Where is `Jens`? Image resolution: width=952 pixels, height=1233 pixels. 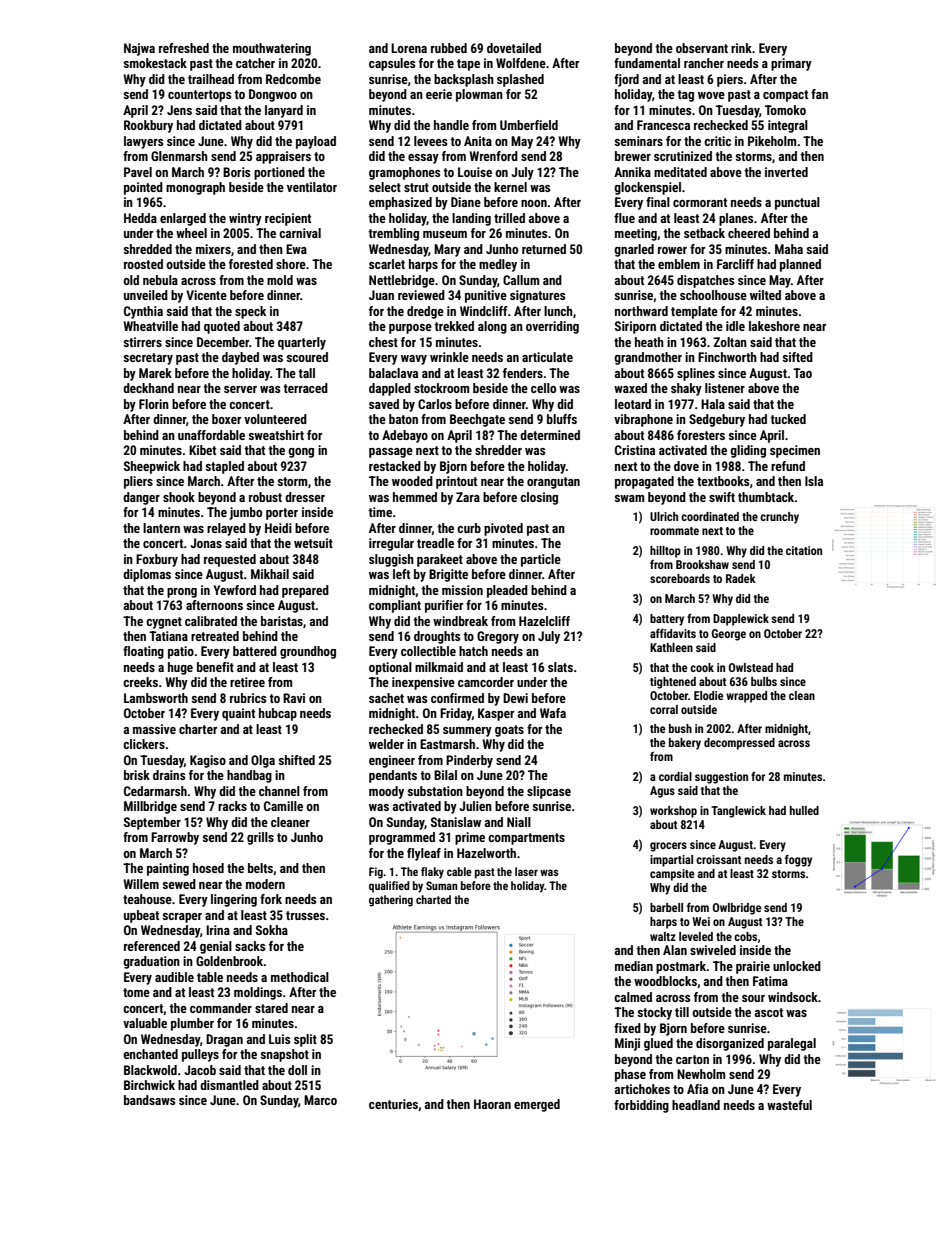
Jens is located at coordinates (179, 110).
